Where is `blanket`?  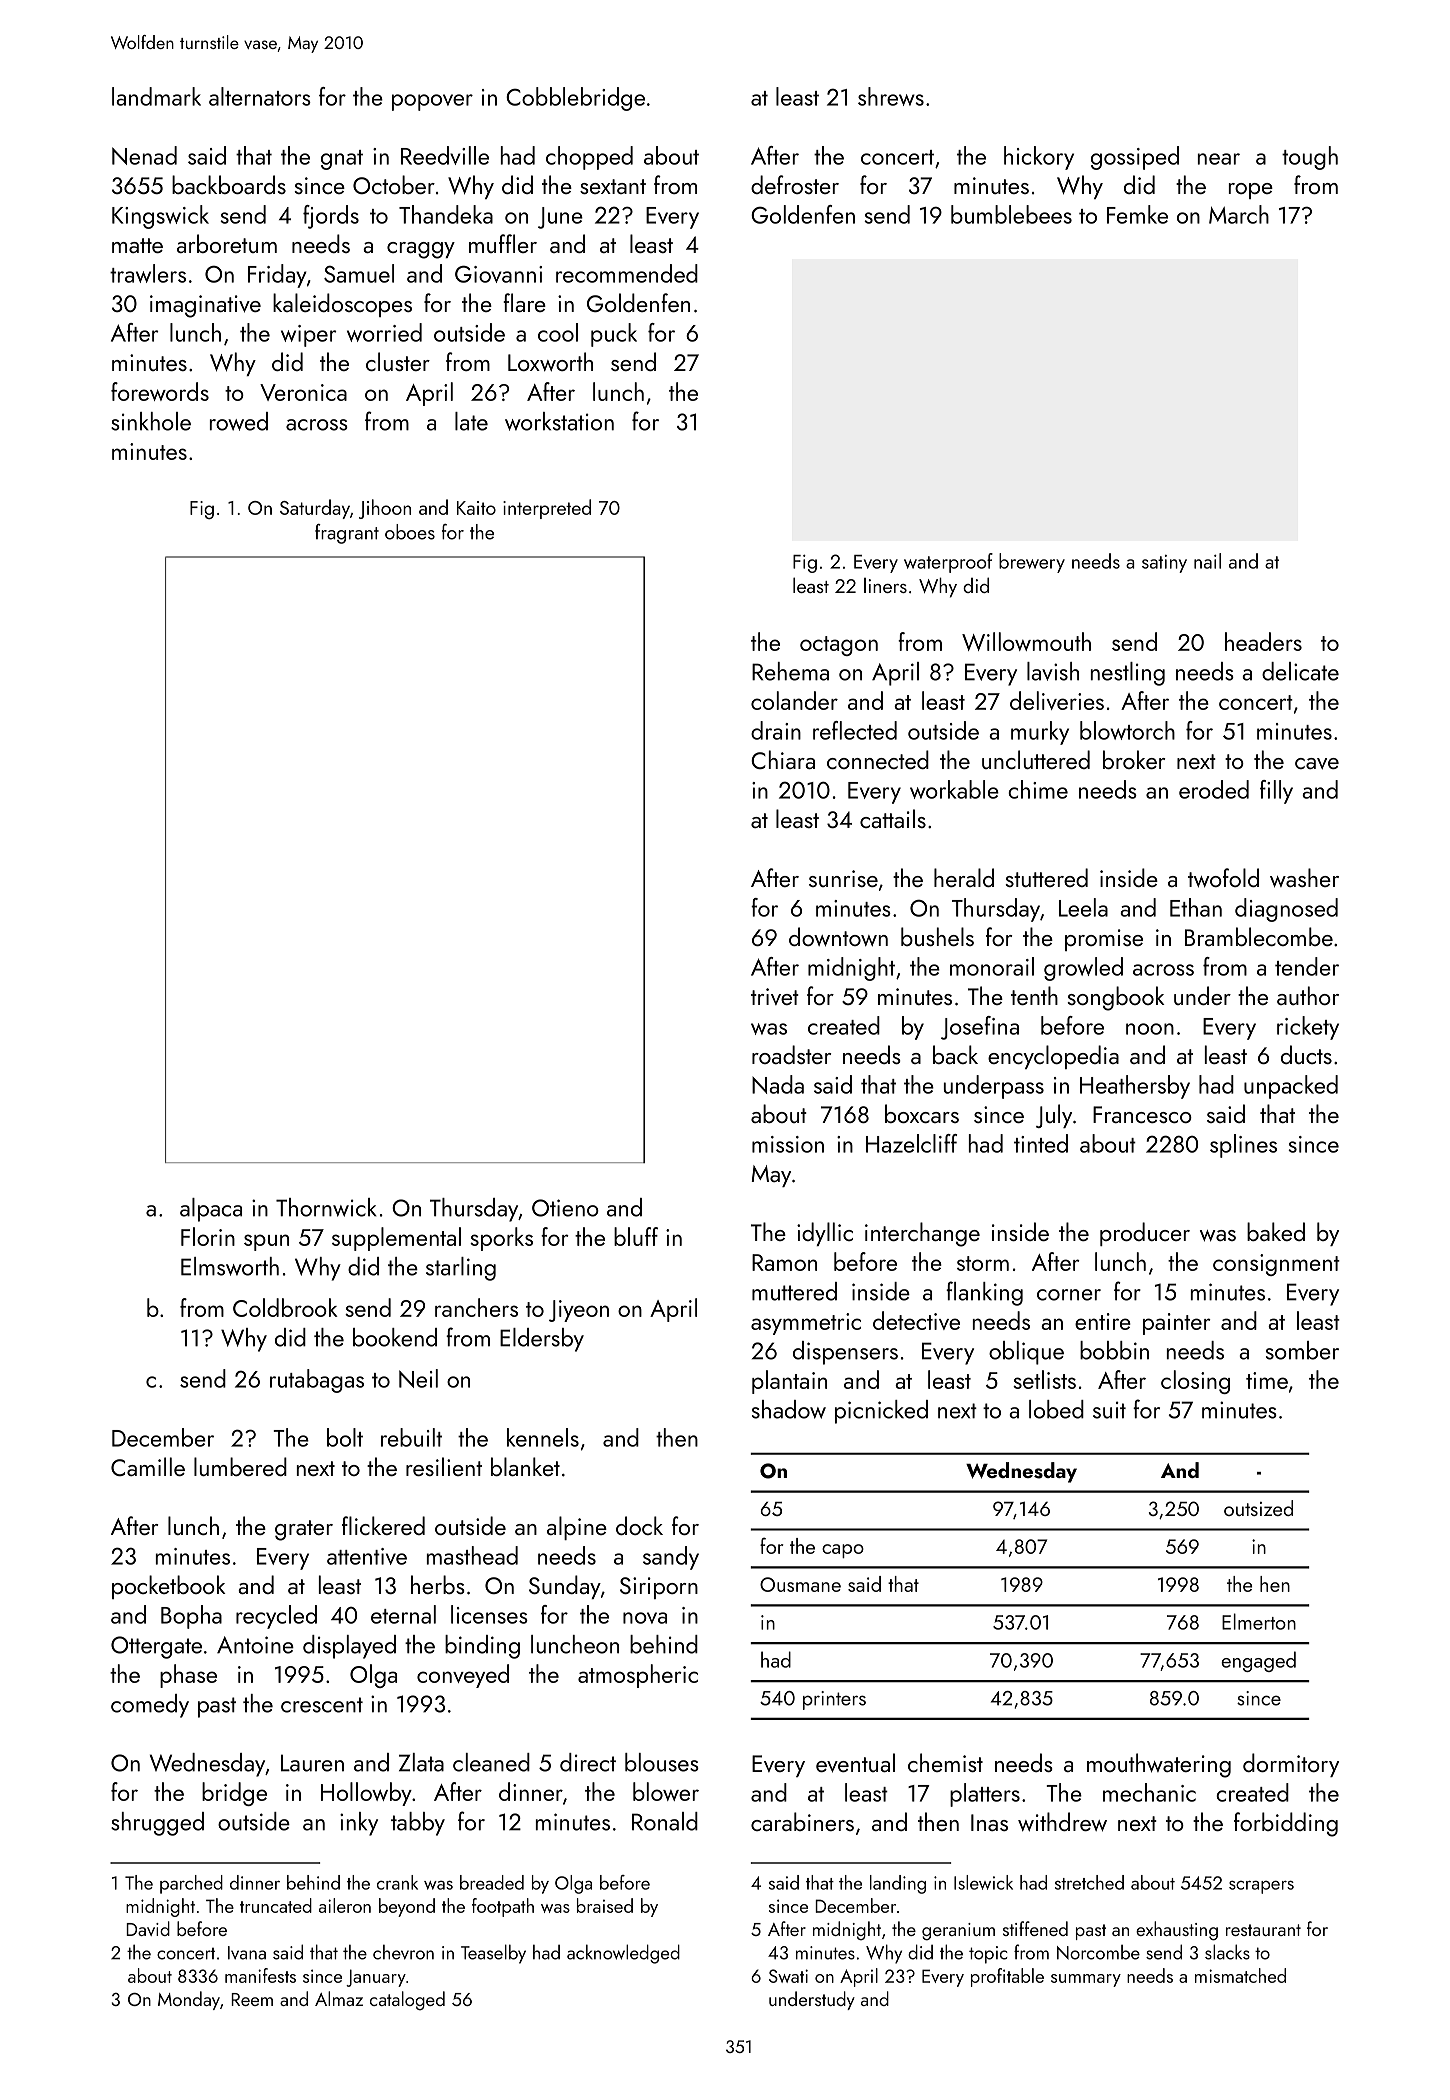
blanket is located at coordinates (525, 1466).
